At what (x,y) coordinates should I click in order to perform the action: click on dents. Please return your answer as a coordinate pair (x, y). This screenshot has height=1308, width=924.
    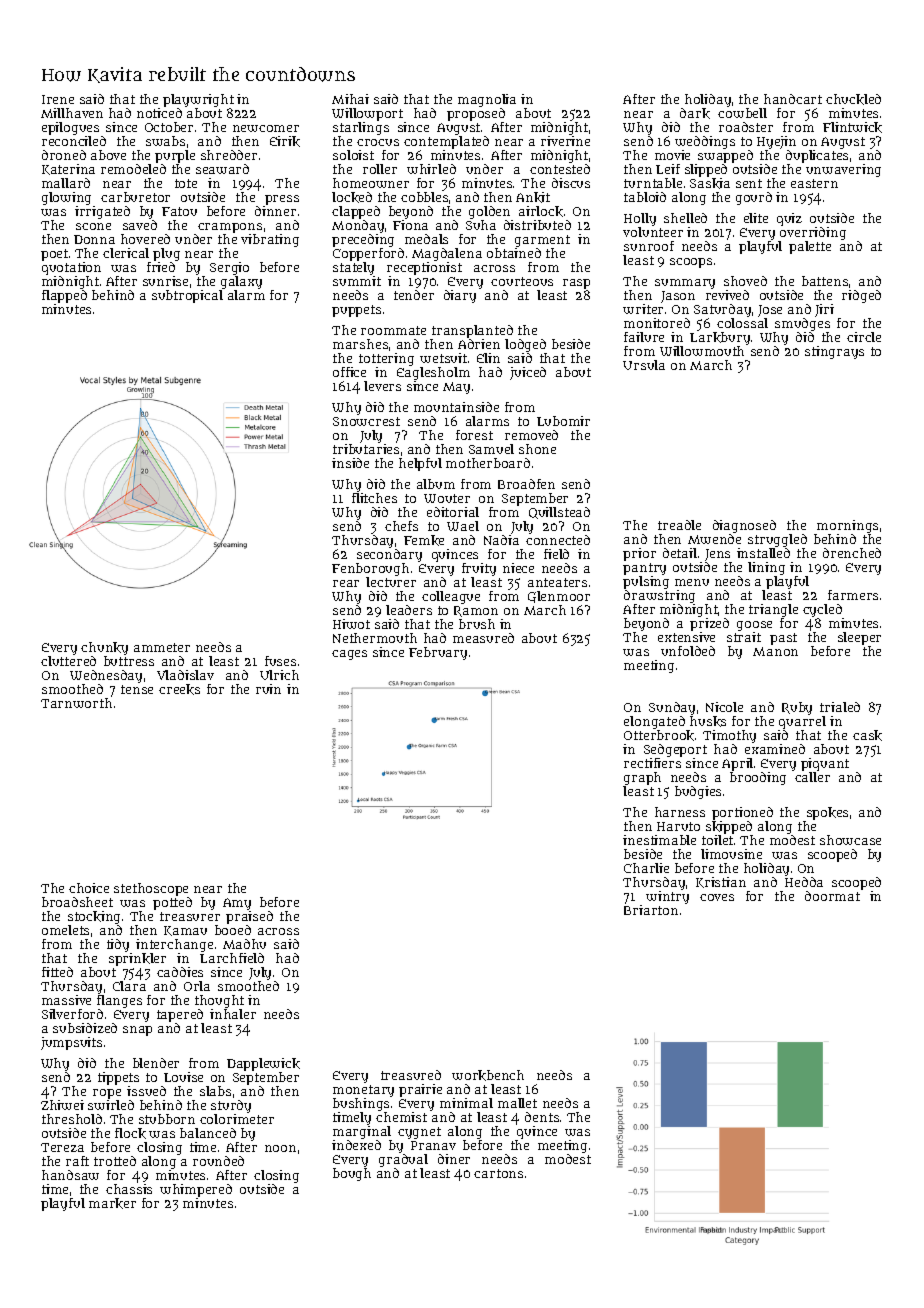
    Looking at the image, I should click on (542, 1117).
